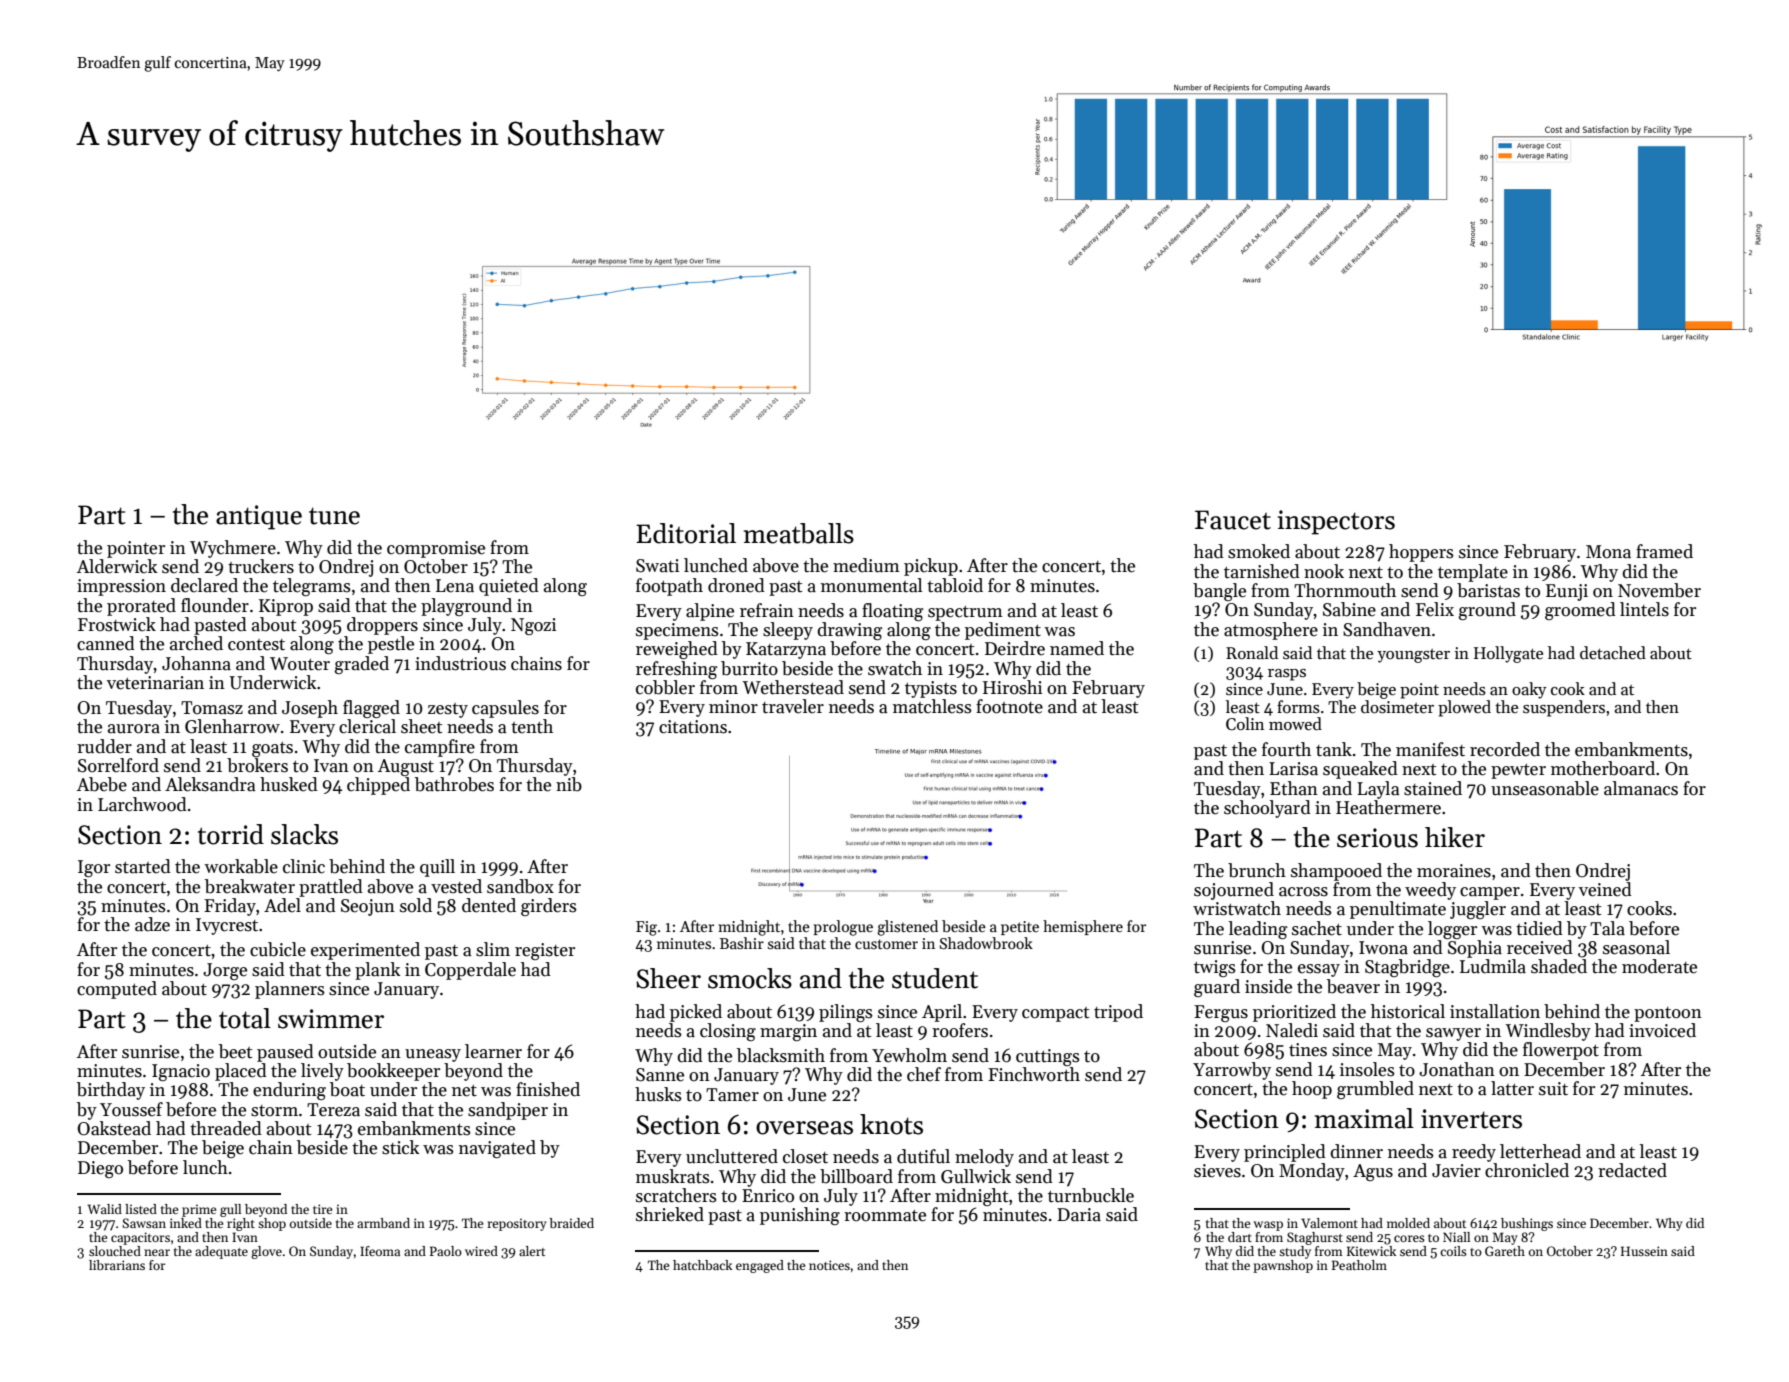  What do you see at coordinates (799, 533) in the screenshot?
I see `meatballs` at bounding box center [799, 533].
